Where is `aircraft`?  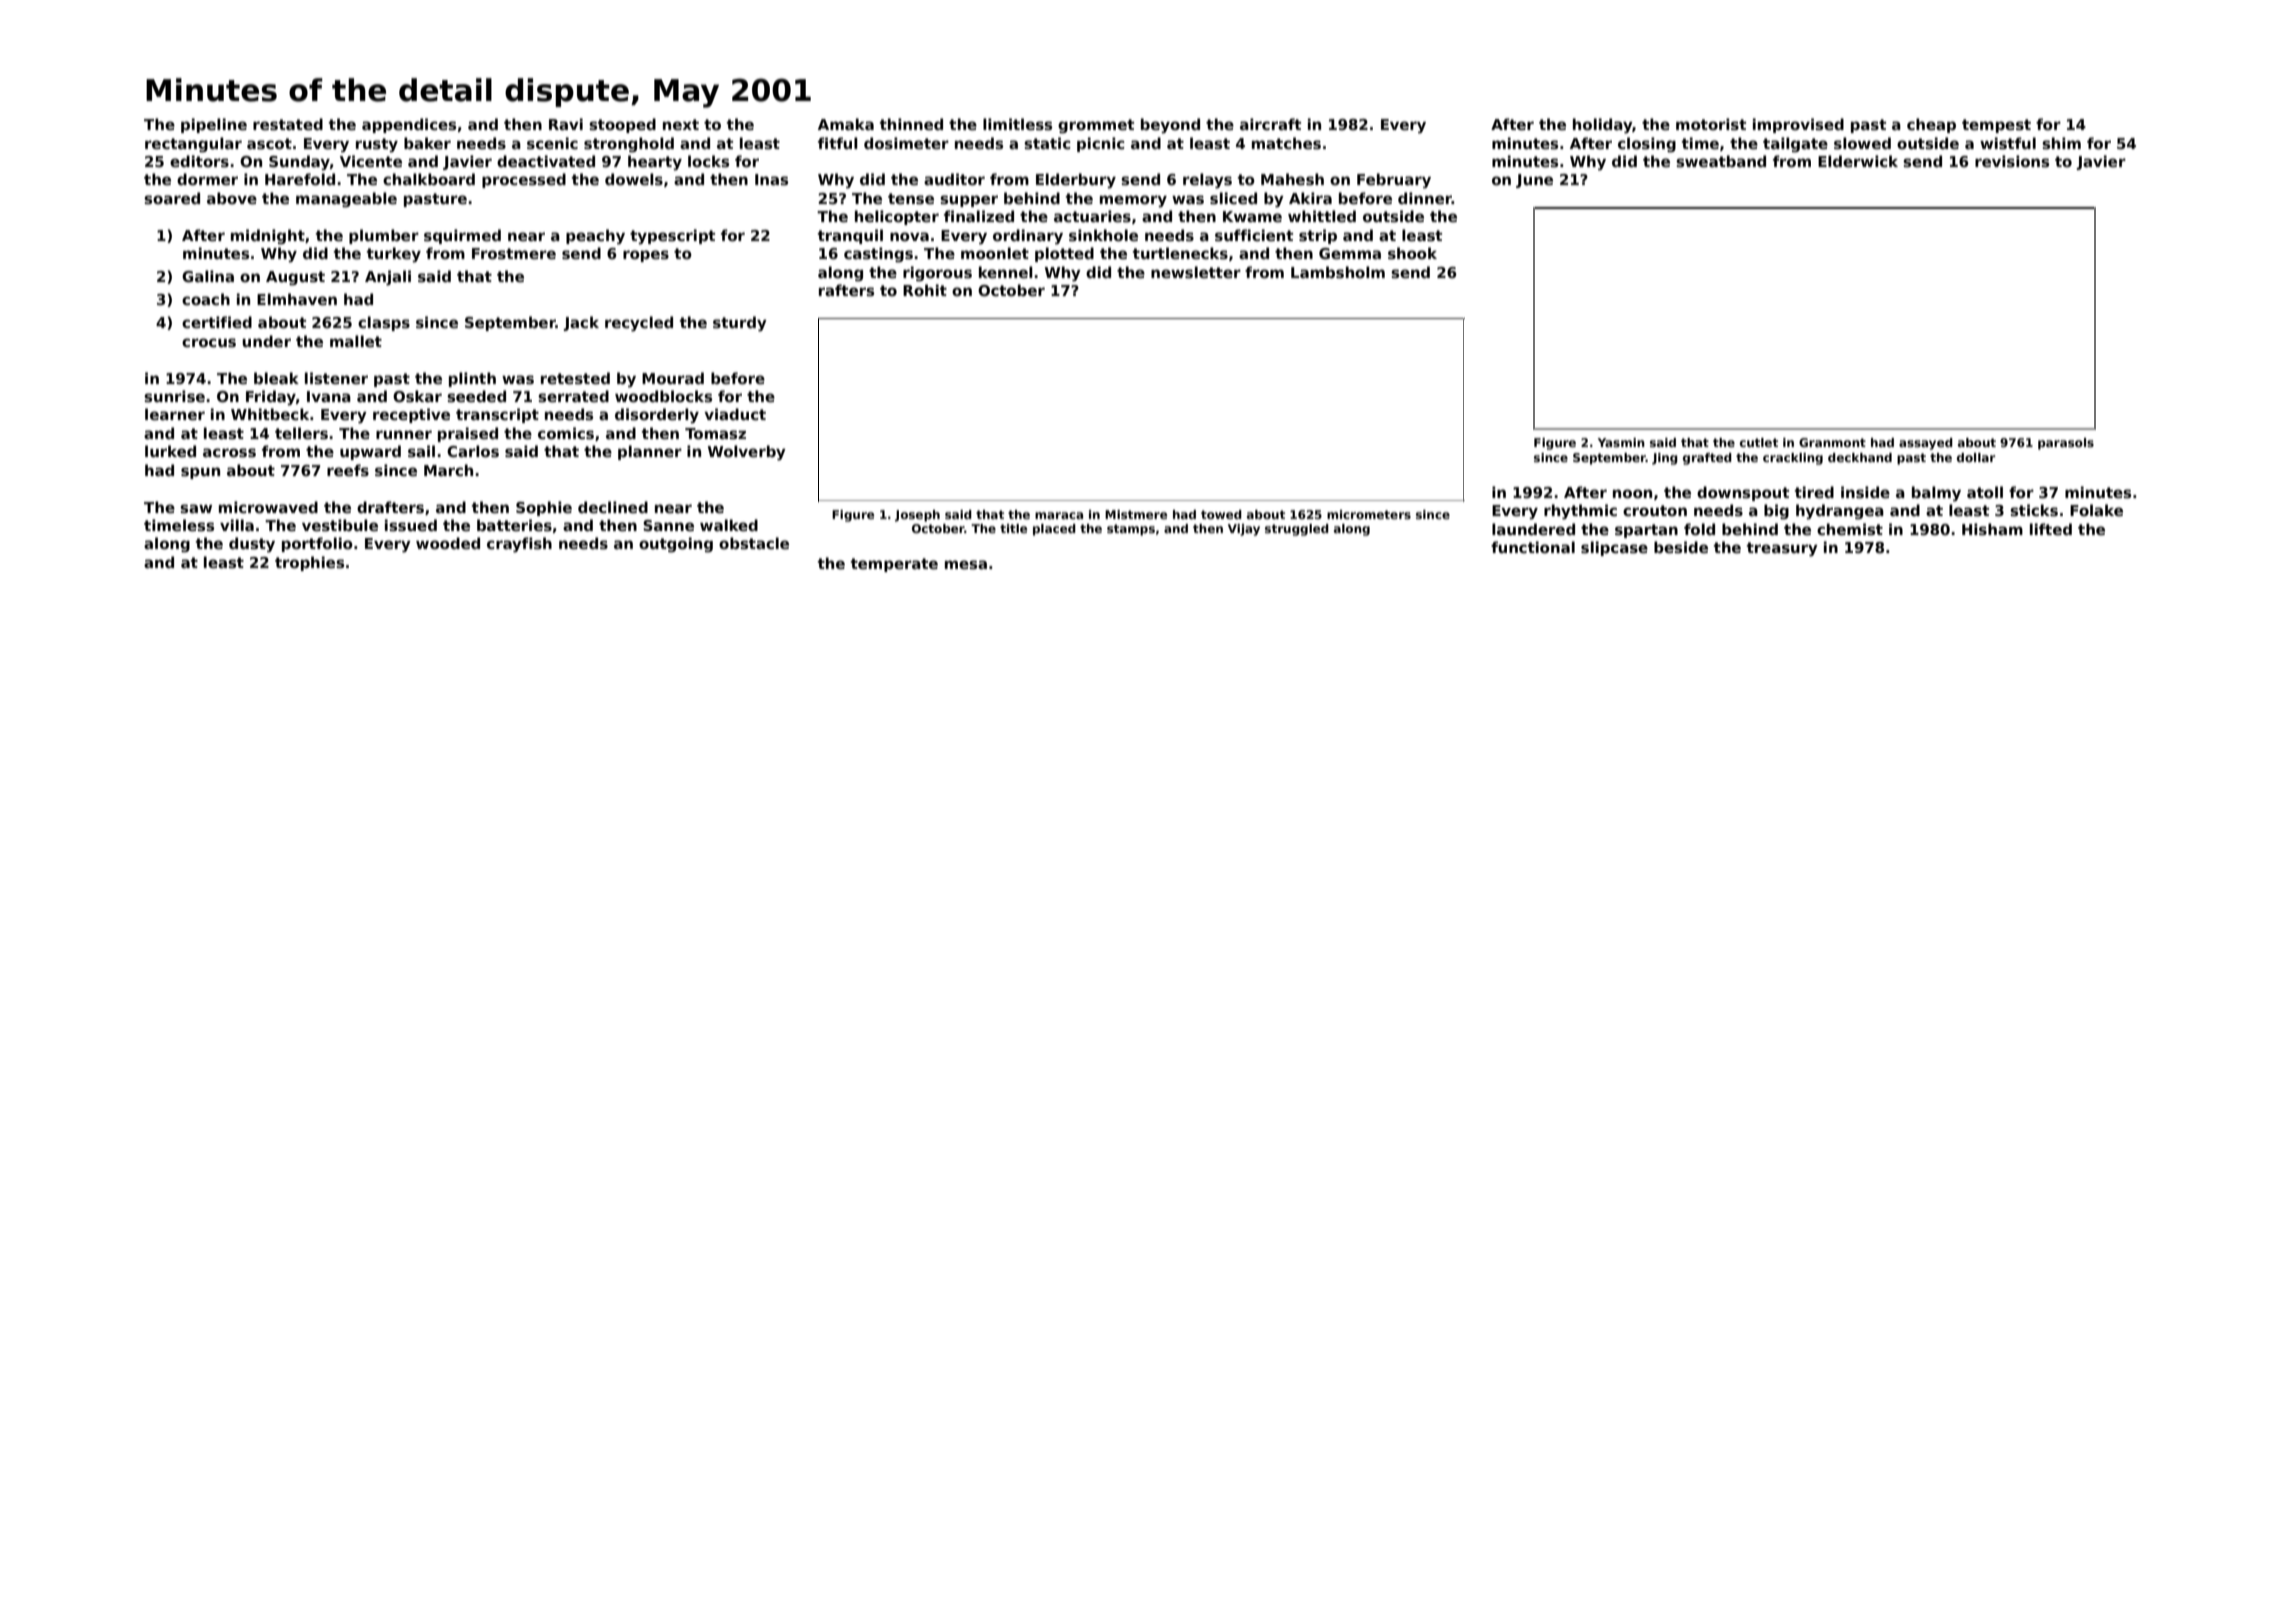
aircraft is located at coordinates (1270, 124).
